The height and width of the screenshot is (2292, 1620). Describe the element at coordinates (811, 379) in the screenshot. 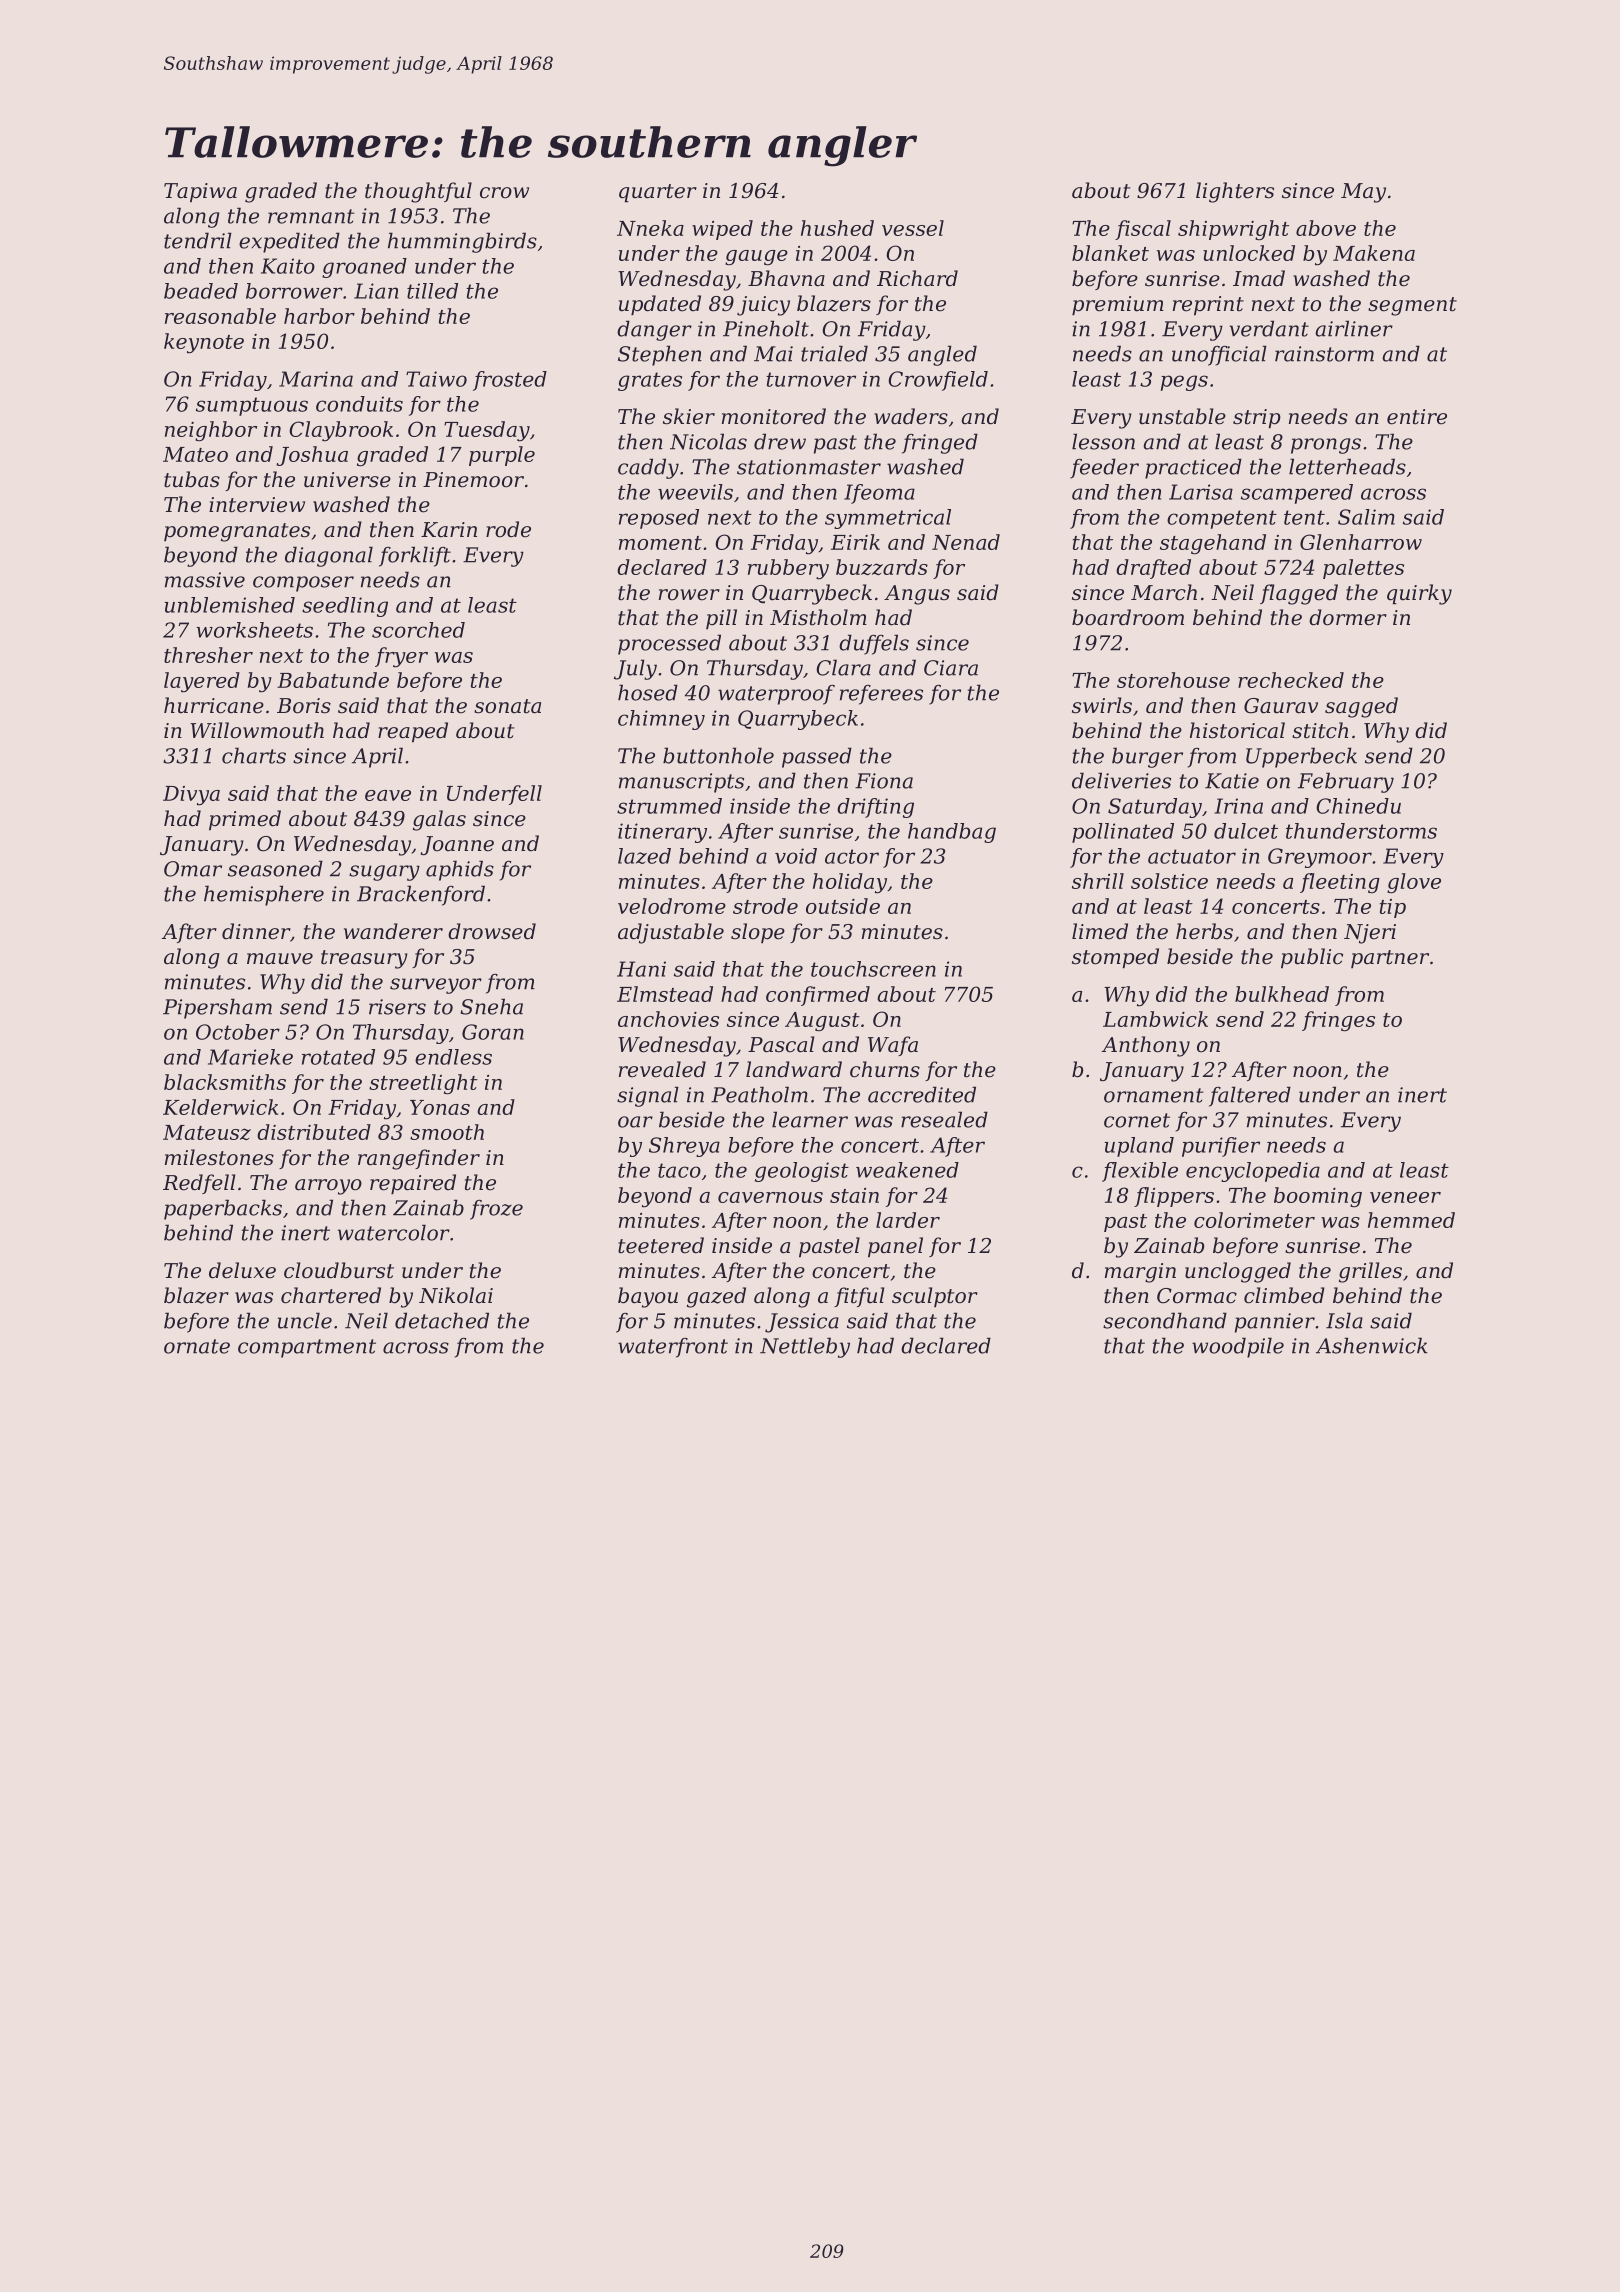

I see `turnover` at that location.
